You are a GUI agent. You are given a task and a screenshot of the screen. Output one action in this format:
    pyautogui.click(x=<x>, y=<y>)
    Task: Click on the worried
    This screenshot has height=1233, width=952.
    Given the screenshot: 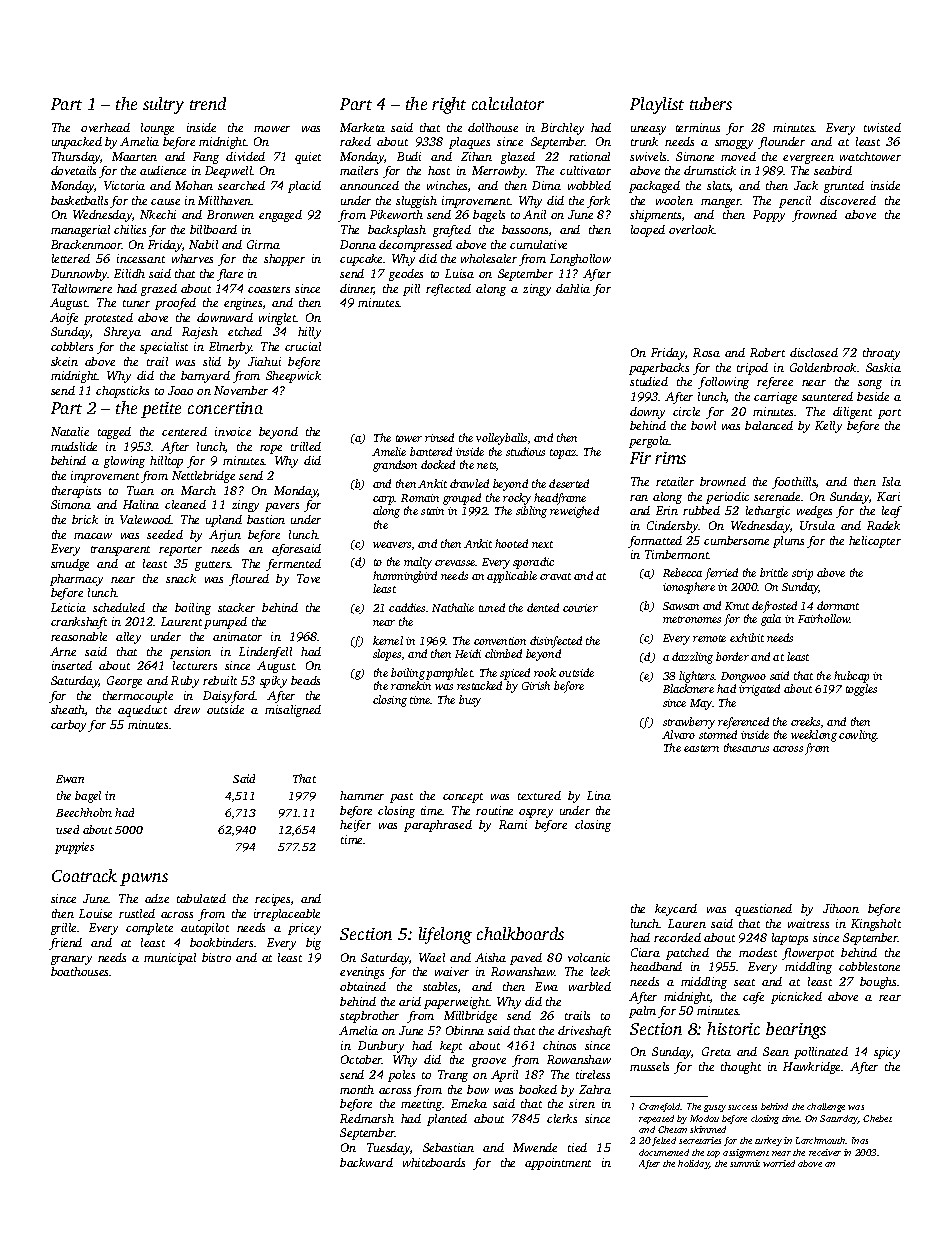 What is the action you would take?
    pyautogui.click(x=779, y=1163)
